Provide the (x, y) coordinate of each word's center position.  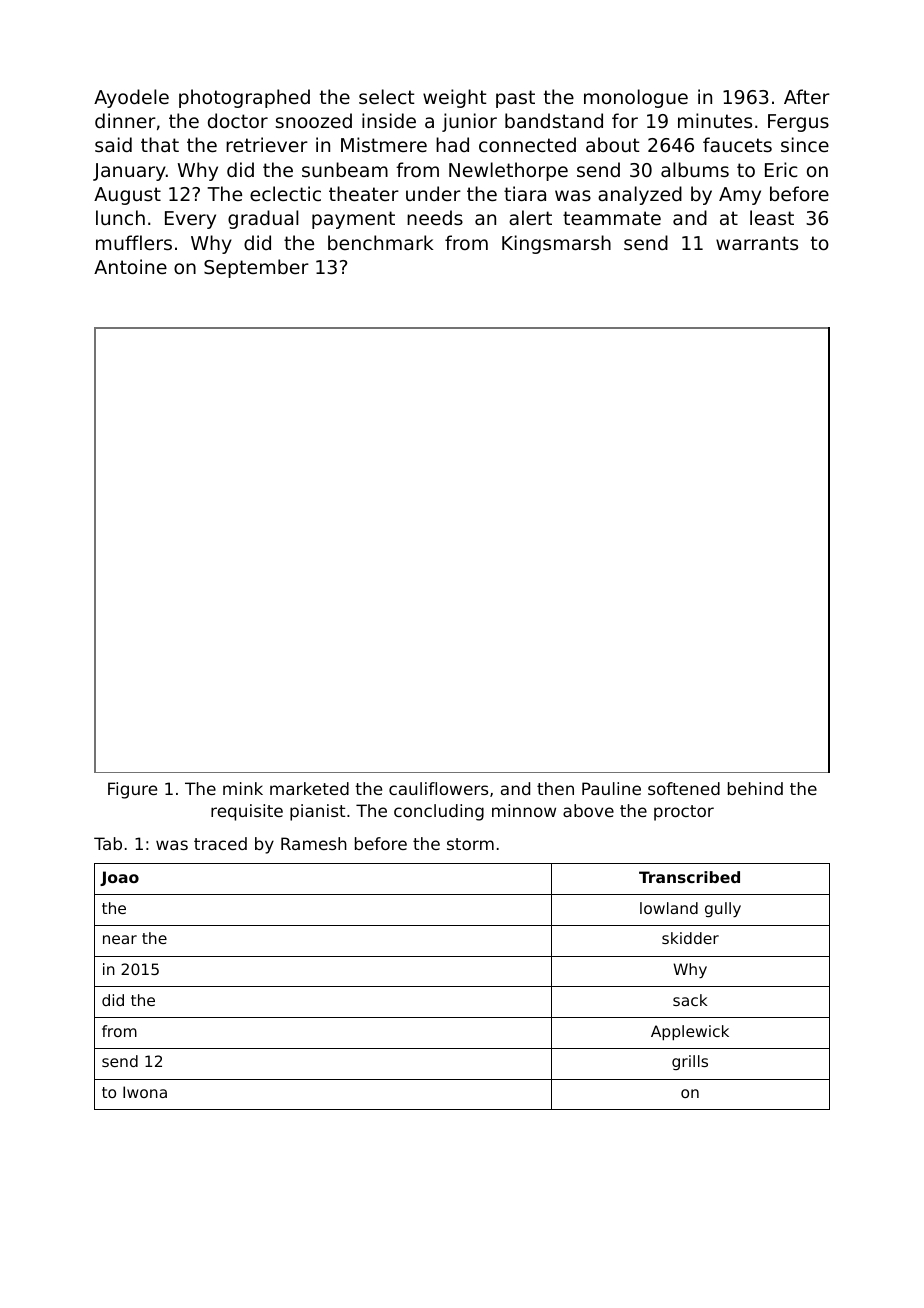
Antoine (130, 266)
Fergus (798, 123)
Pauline (611, 788)
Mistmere (384, 144)
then (555, 788)
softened (684, 788)
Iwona (145, 1092)
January (129, 172)
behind (755, 788)
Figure (132, 790)
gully (723, 909)
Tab (108, 843)
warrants (757, 243)
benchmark (380, 242)
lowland (669, 908)
